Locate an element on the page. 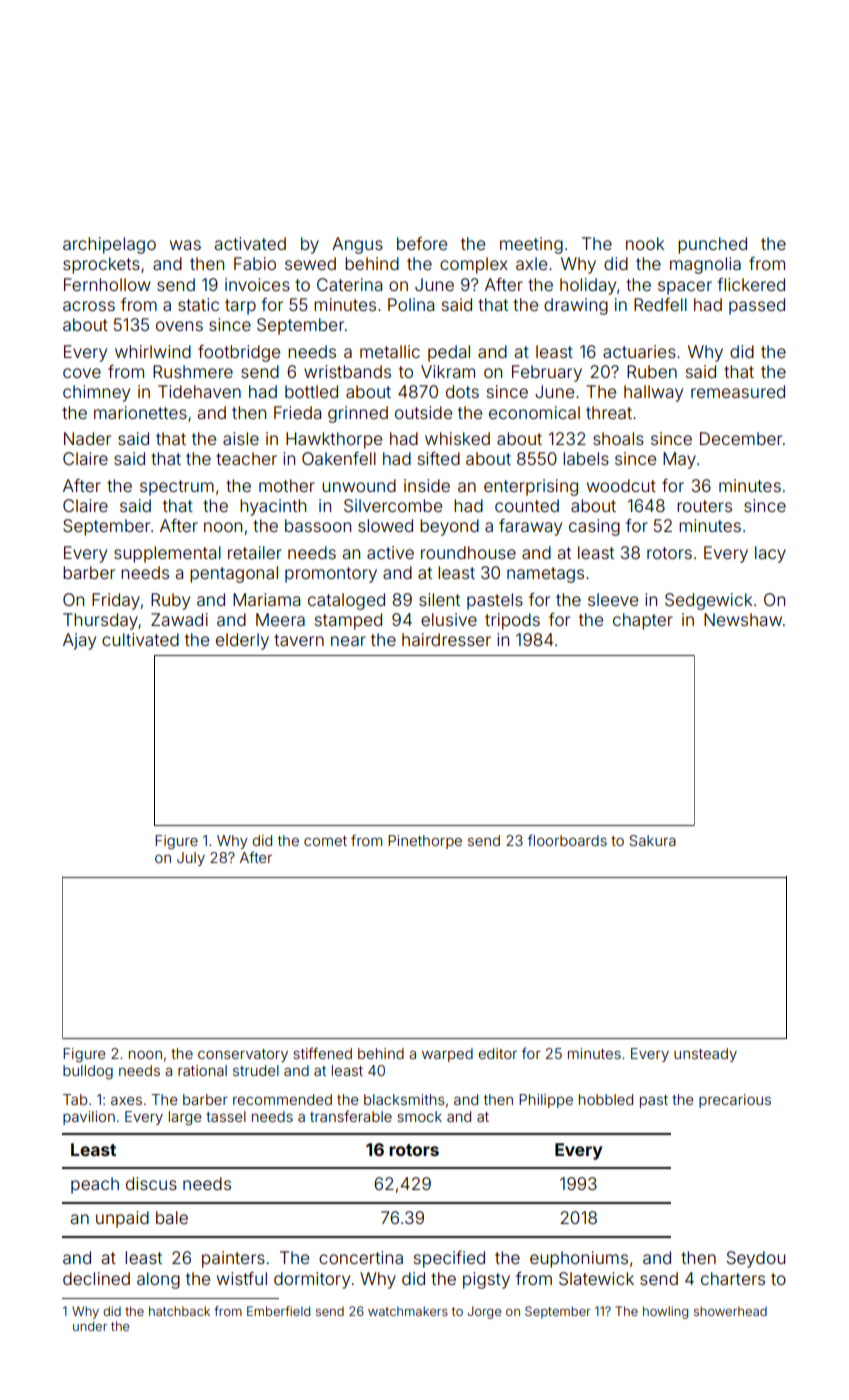 Image resolution: width=849 pixels, height=1400 pixels. before is located at coordinates (422, 243).
